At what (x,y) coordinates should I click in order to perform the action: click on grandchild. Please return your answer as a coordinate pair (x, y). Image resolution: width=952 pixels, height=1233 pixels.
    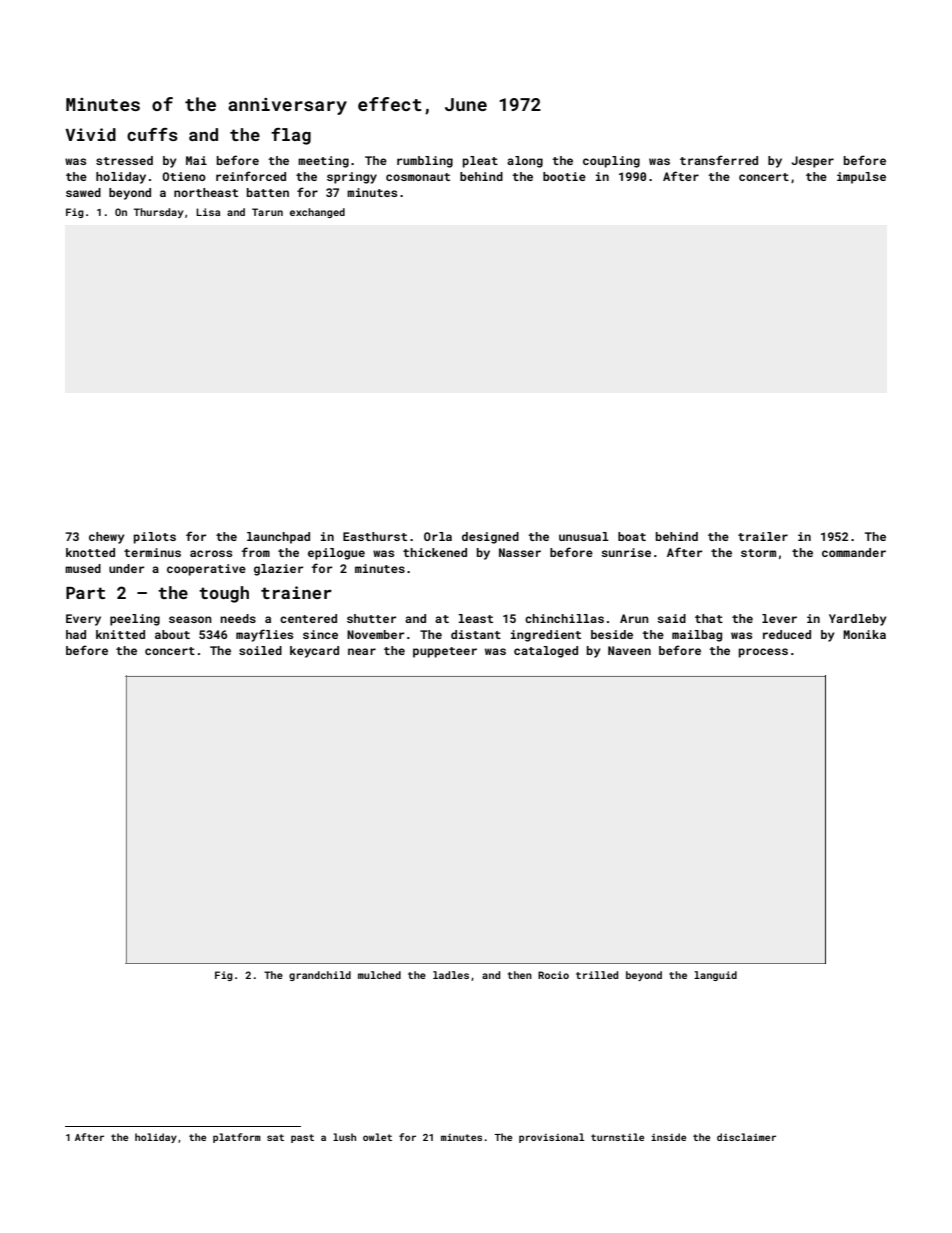
    Looking at the image, I should click on (320, 976).
